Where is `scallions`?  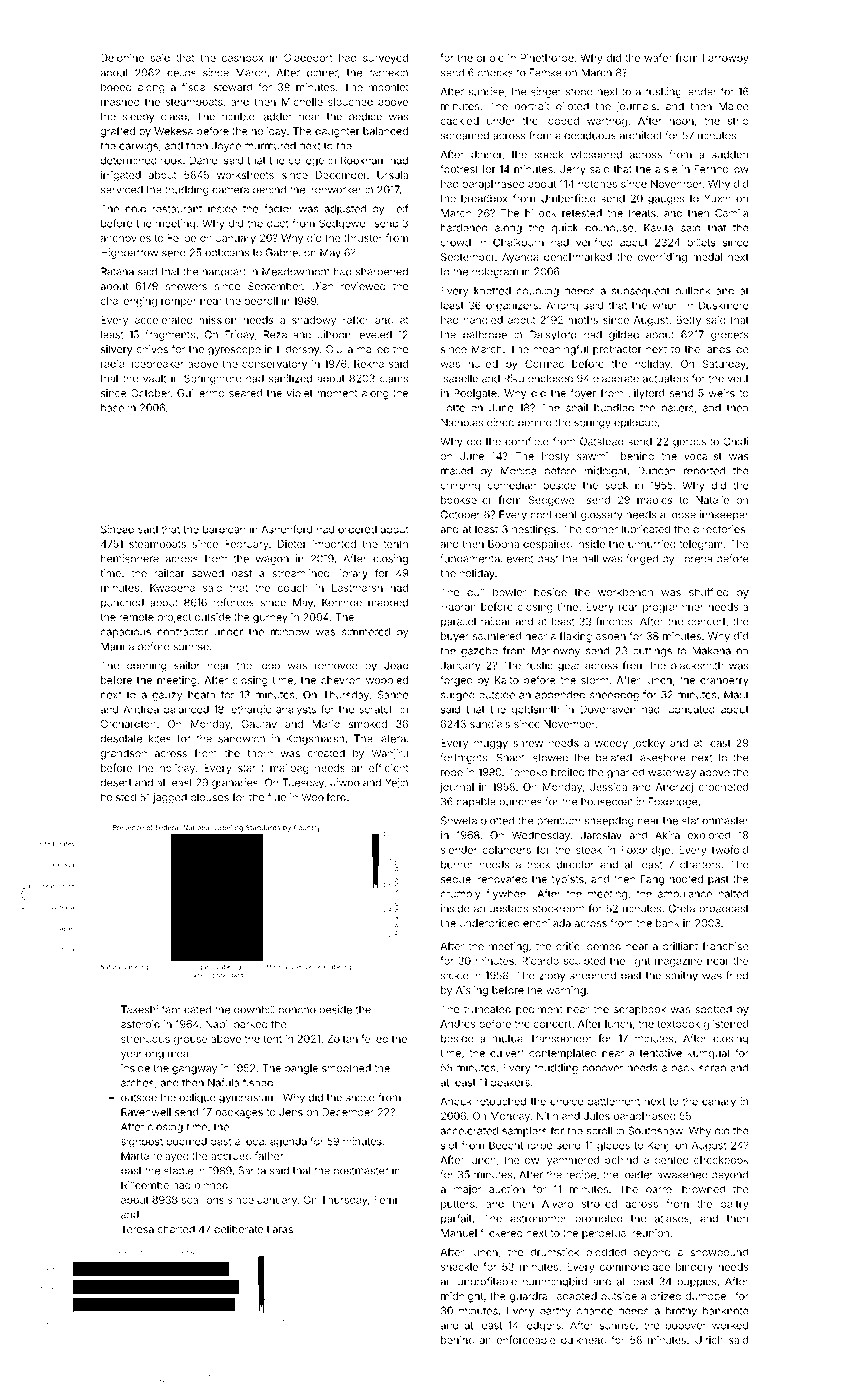 scallions is located at coordinates (202, 1200).
